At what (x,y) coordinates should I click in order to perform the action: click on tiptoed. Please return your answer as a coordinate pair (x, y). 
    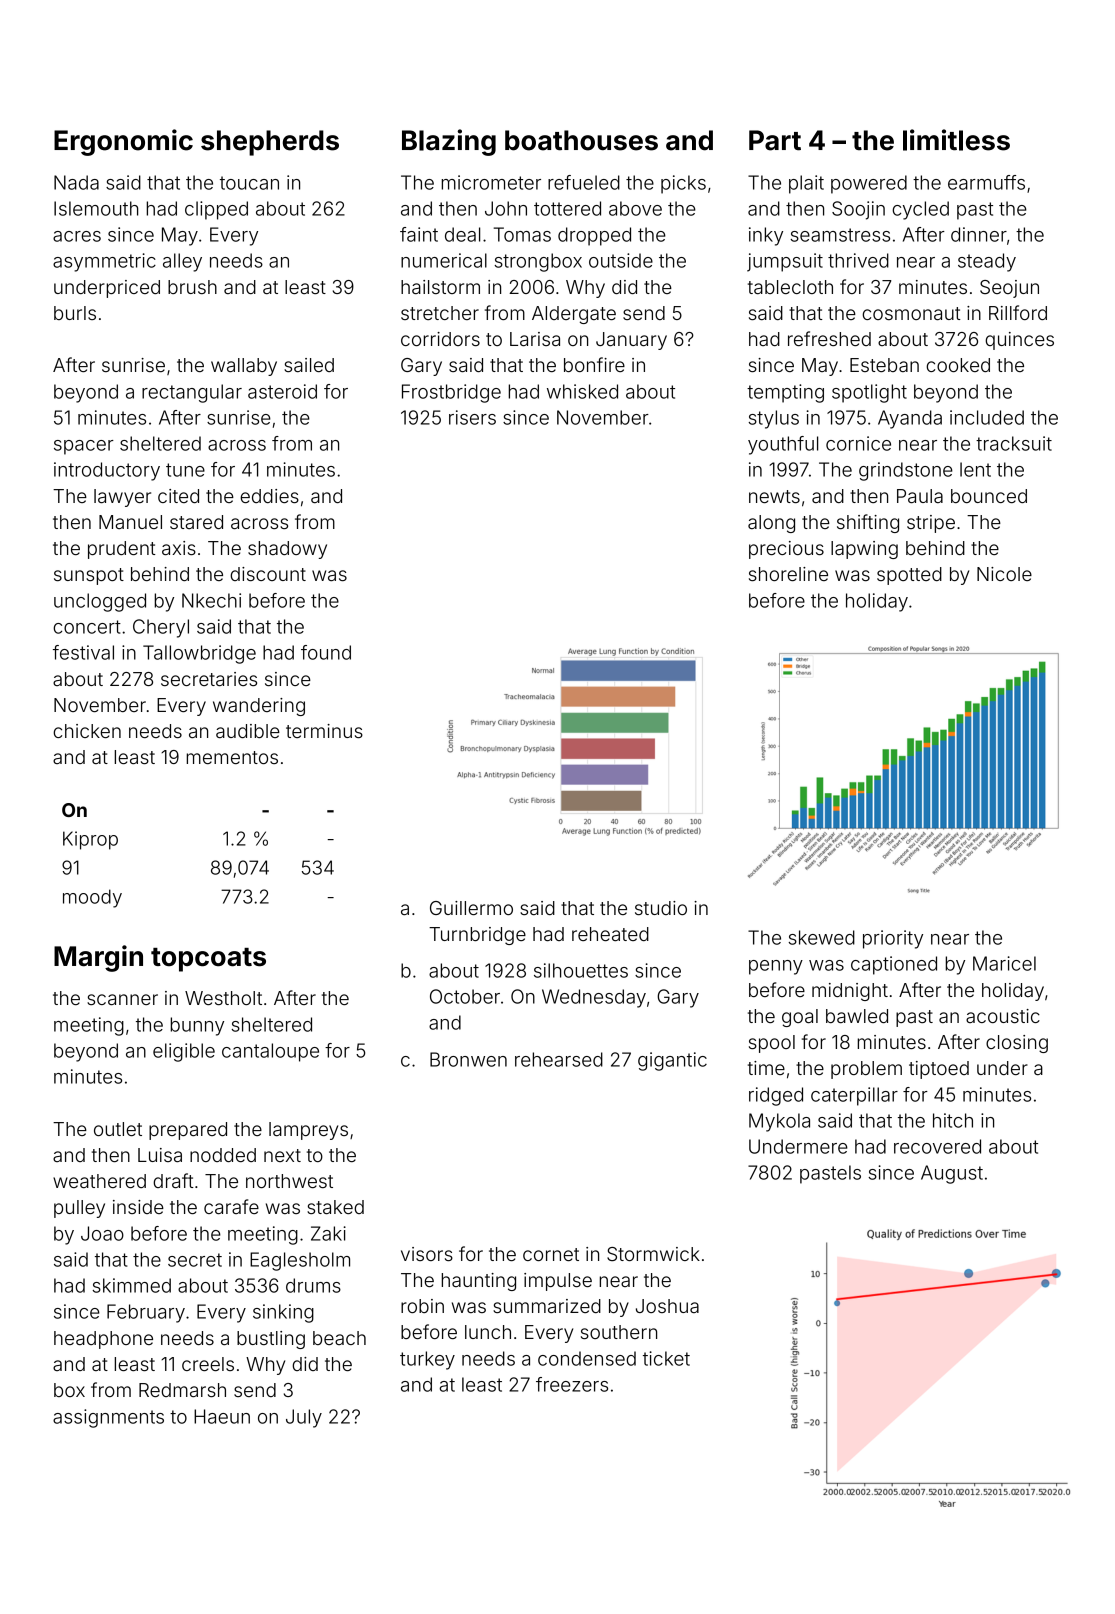
    Looking at the image, I should click on (939, 1070).
